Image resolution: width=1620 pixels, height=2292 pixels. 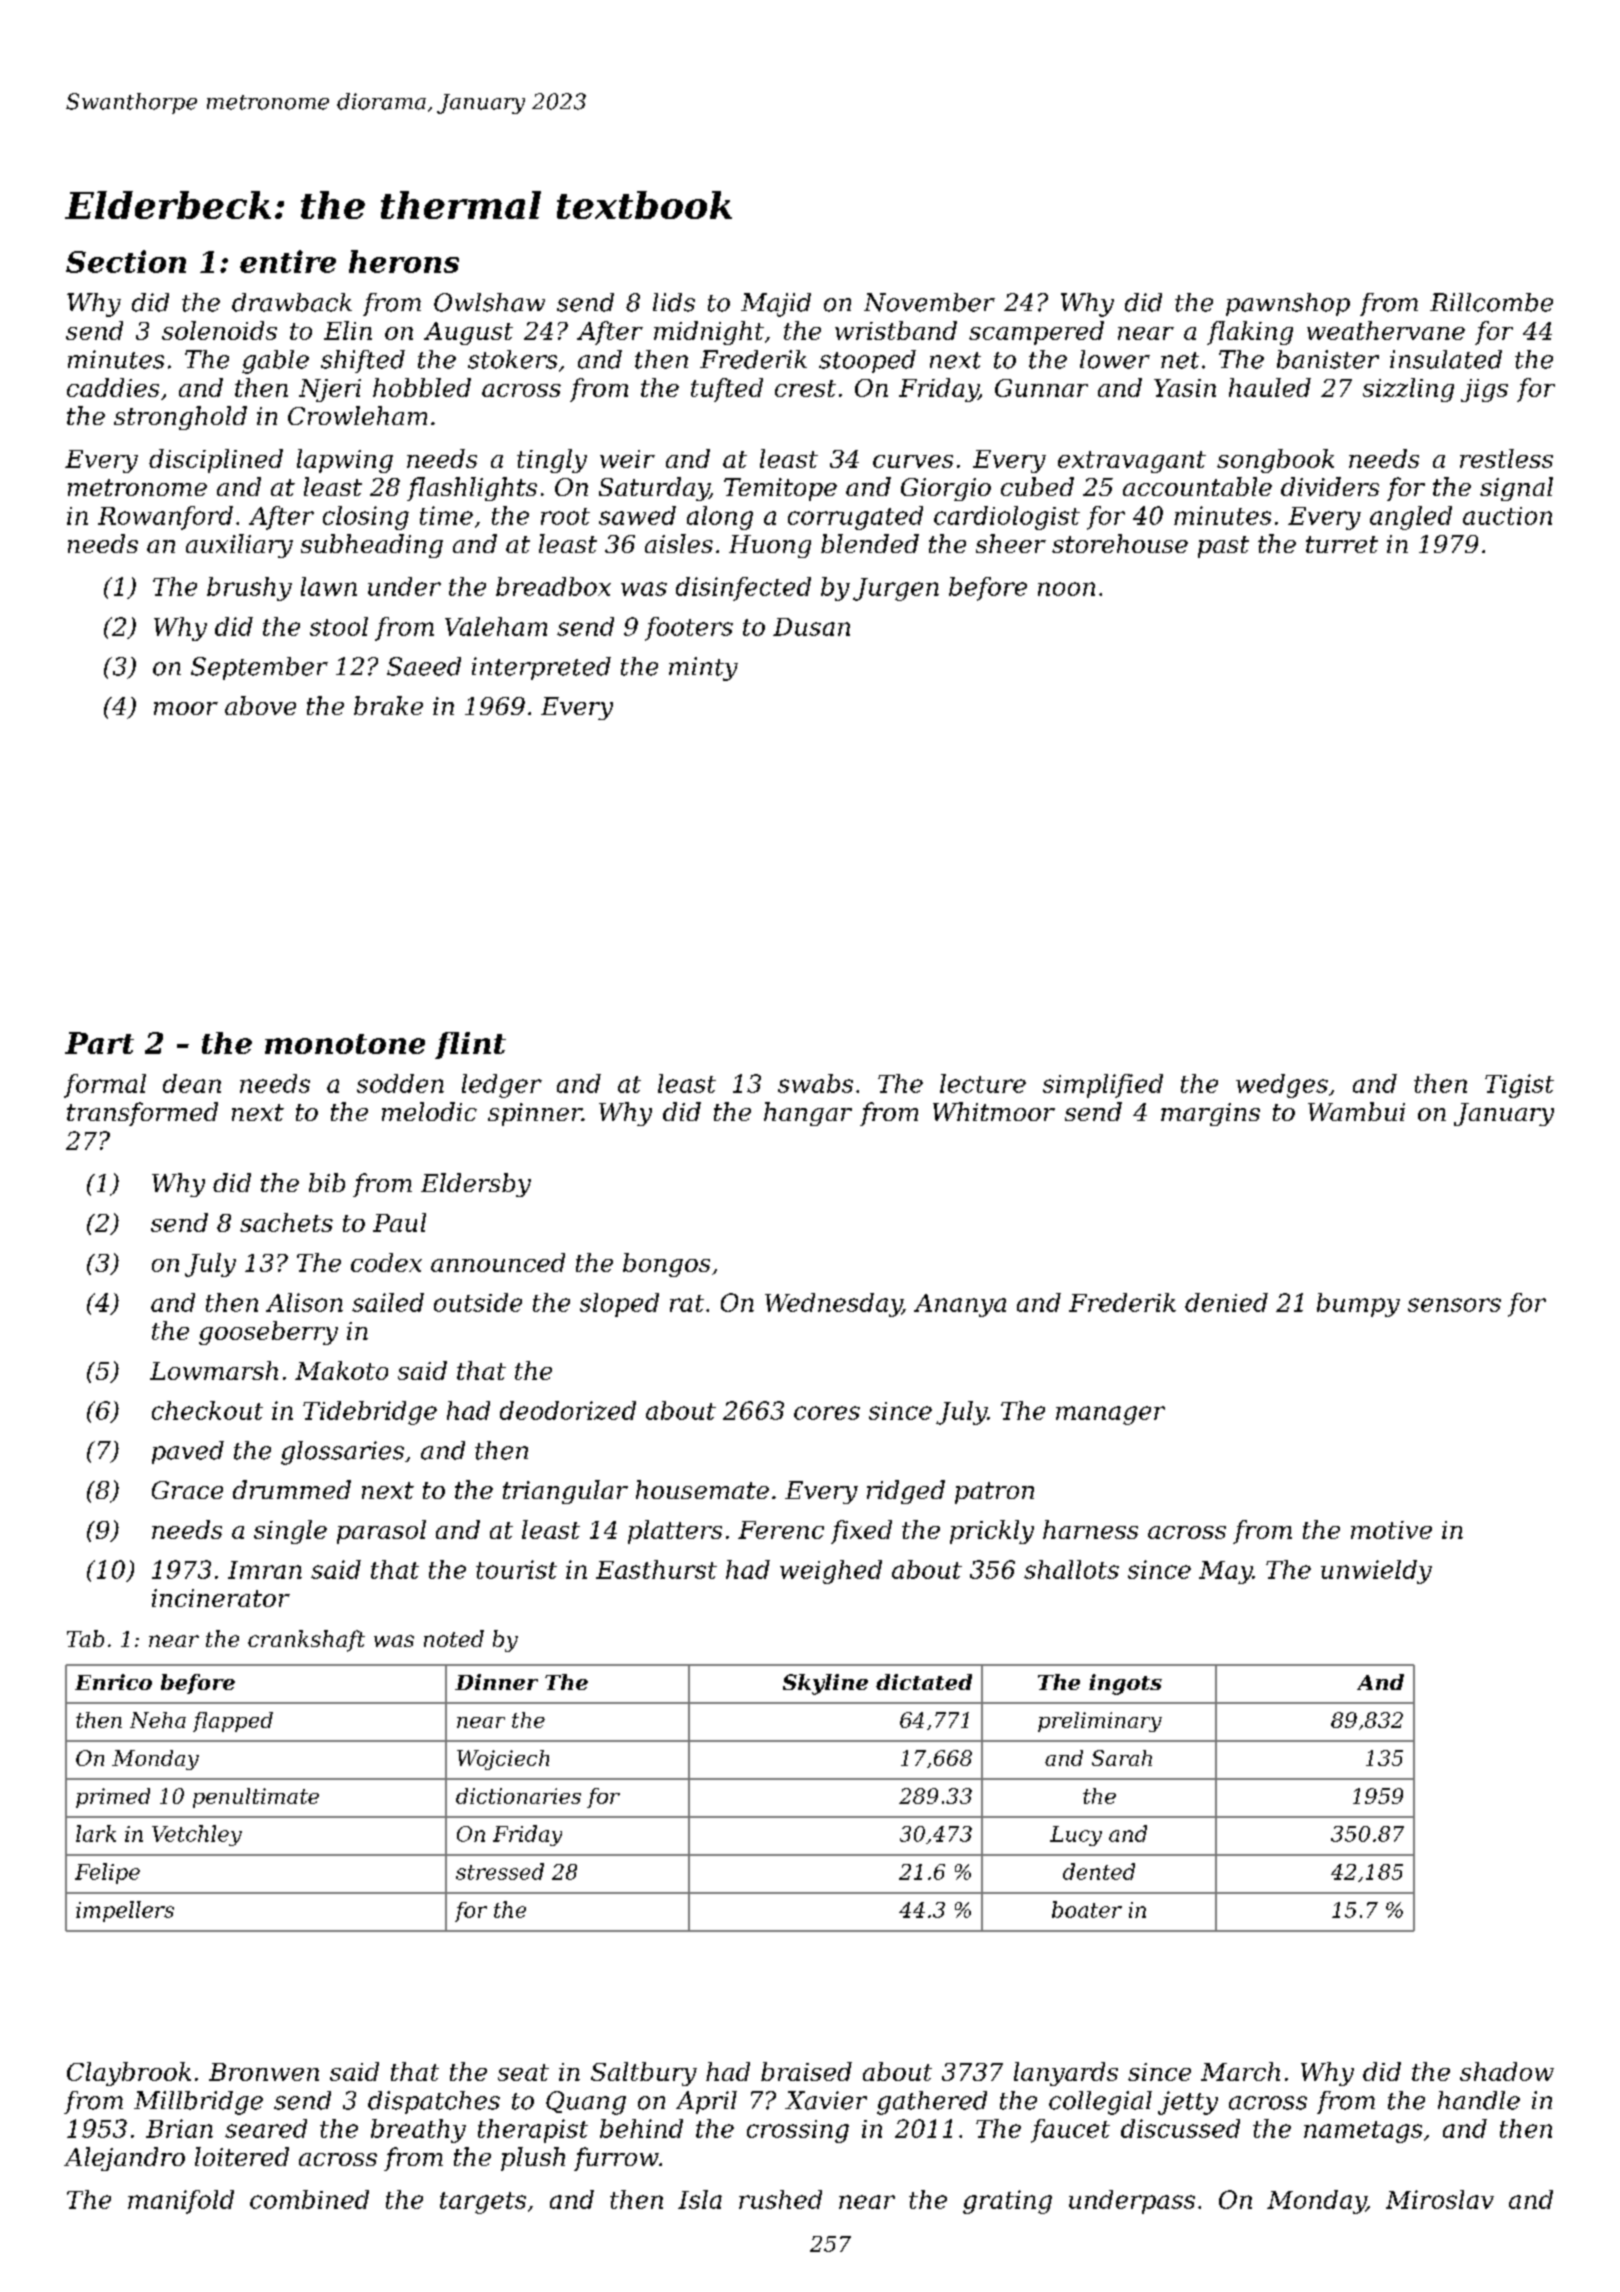 What do you see at coordinates (221, 1598) in the image?
I see `incinerator` at bounding box center [221, 1598].
